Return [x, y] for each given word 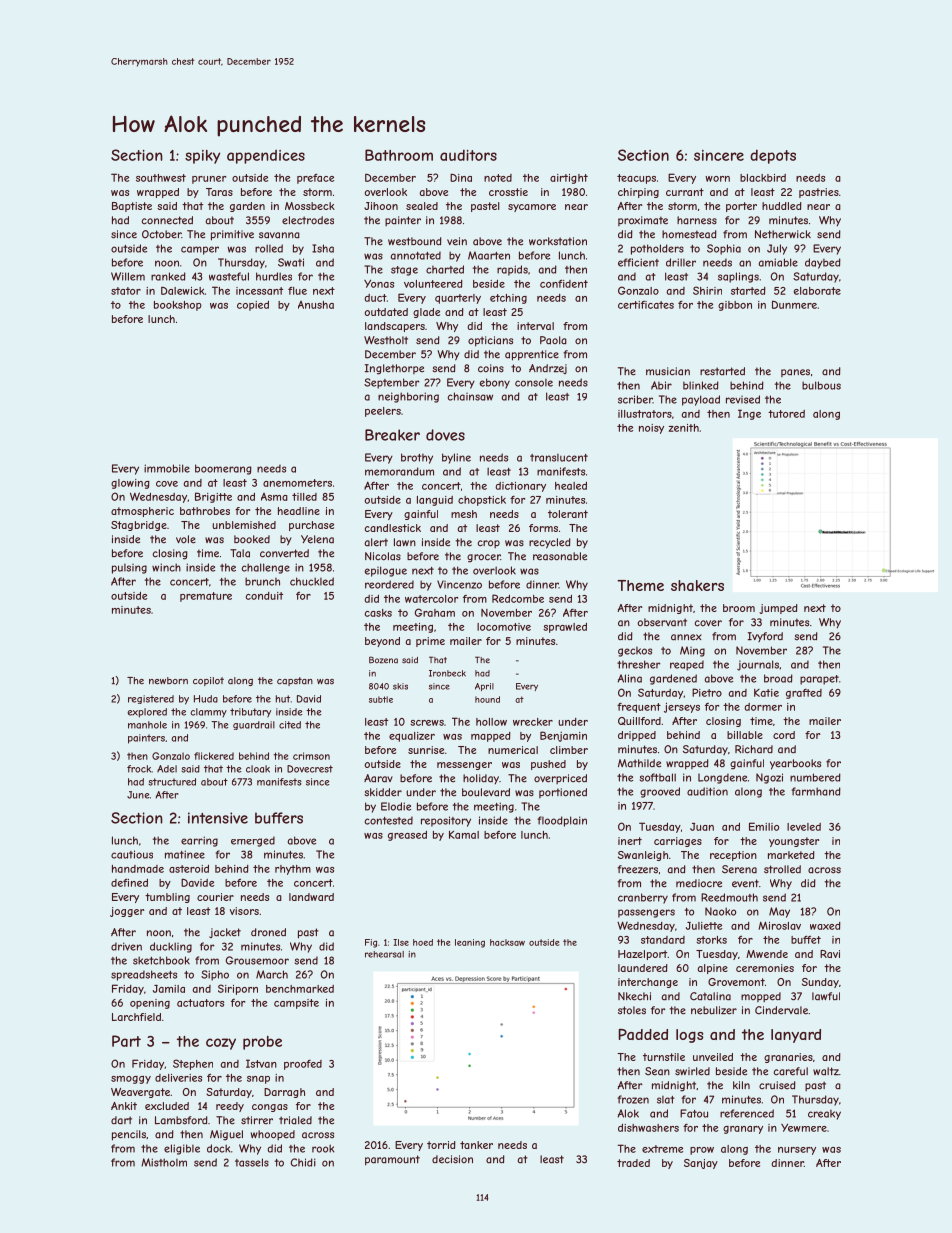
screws [427, 723]
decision [452, 1159]
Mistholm [164, 1162]
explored [147, 713]
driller [681, 262]
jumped [778, 609]
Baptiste [132, 207]
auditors [468, 155]
